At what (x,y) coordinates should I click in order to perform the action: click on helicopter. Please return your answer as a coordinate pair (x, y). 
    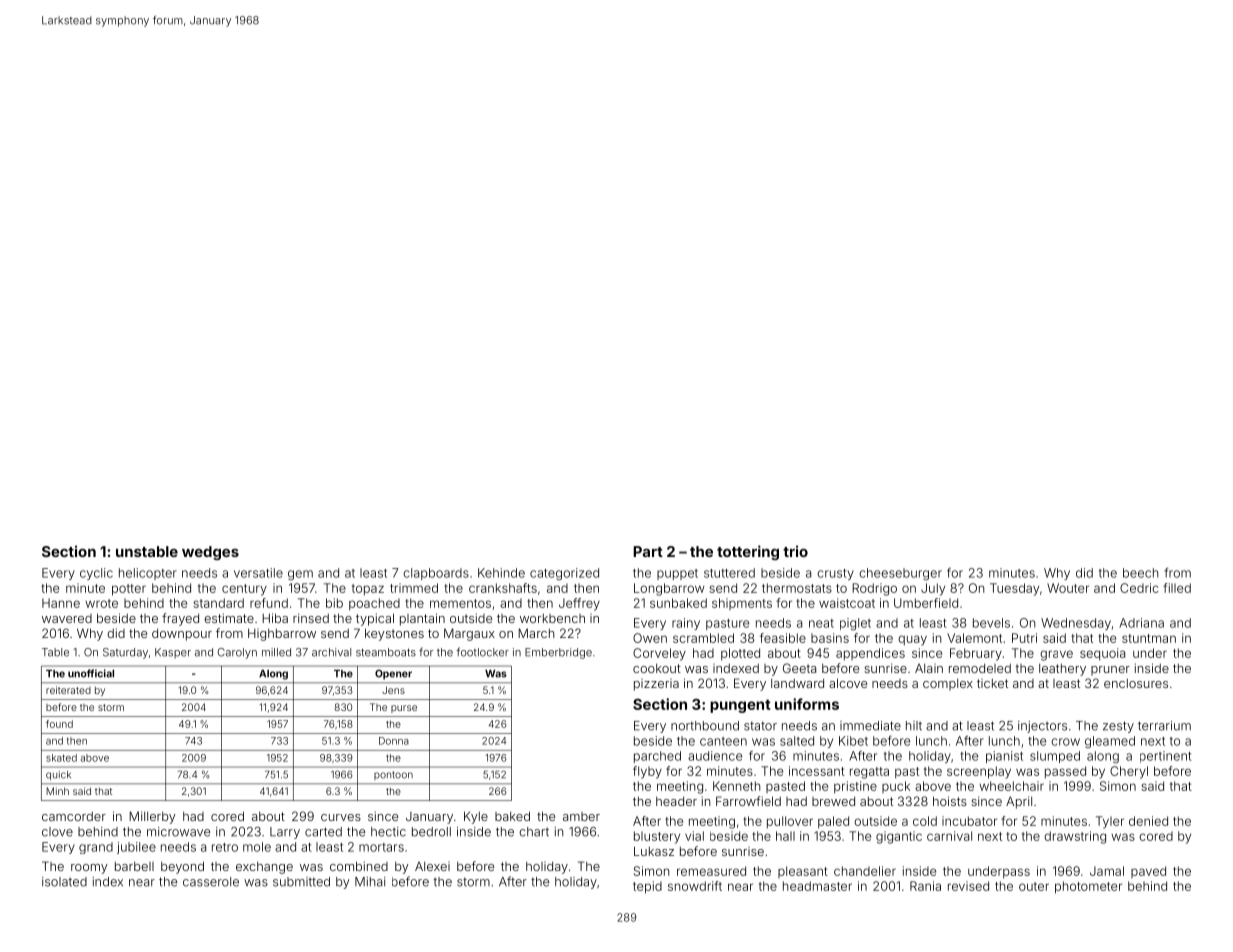
    Looking at the image, I should click on (148, 574).
